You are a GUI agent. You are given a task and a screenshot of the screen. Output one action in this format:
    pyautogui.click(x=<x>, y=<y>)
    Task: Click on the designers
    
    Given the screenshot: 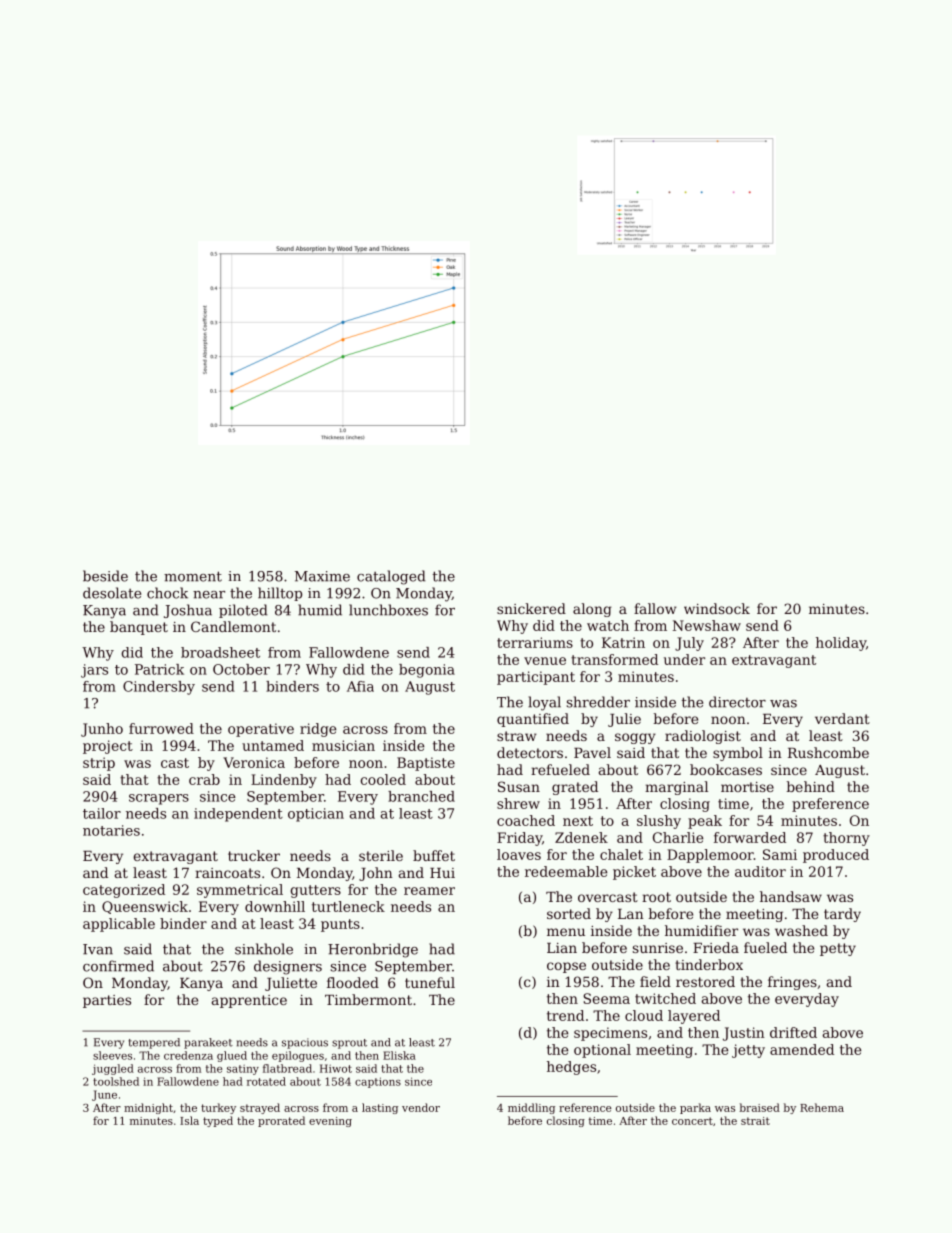 What is the action you would take?
    pyautogui.click(x=288, y=967)
